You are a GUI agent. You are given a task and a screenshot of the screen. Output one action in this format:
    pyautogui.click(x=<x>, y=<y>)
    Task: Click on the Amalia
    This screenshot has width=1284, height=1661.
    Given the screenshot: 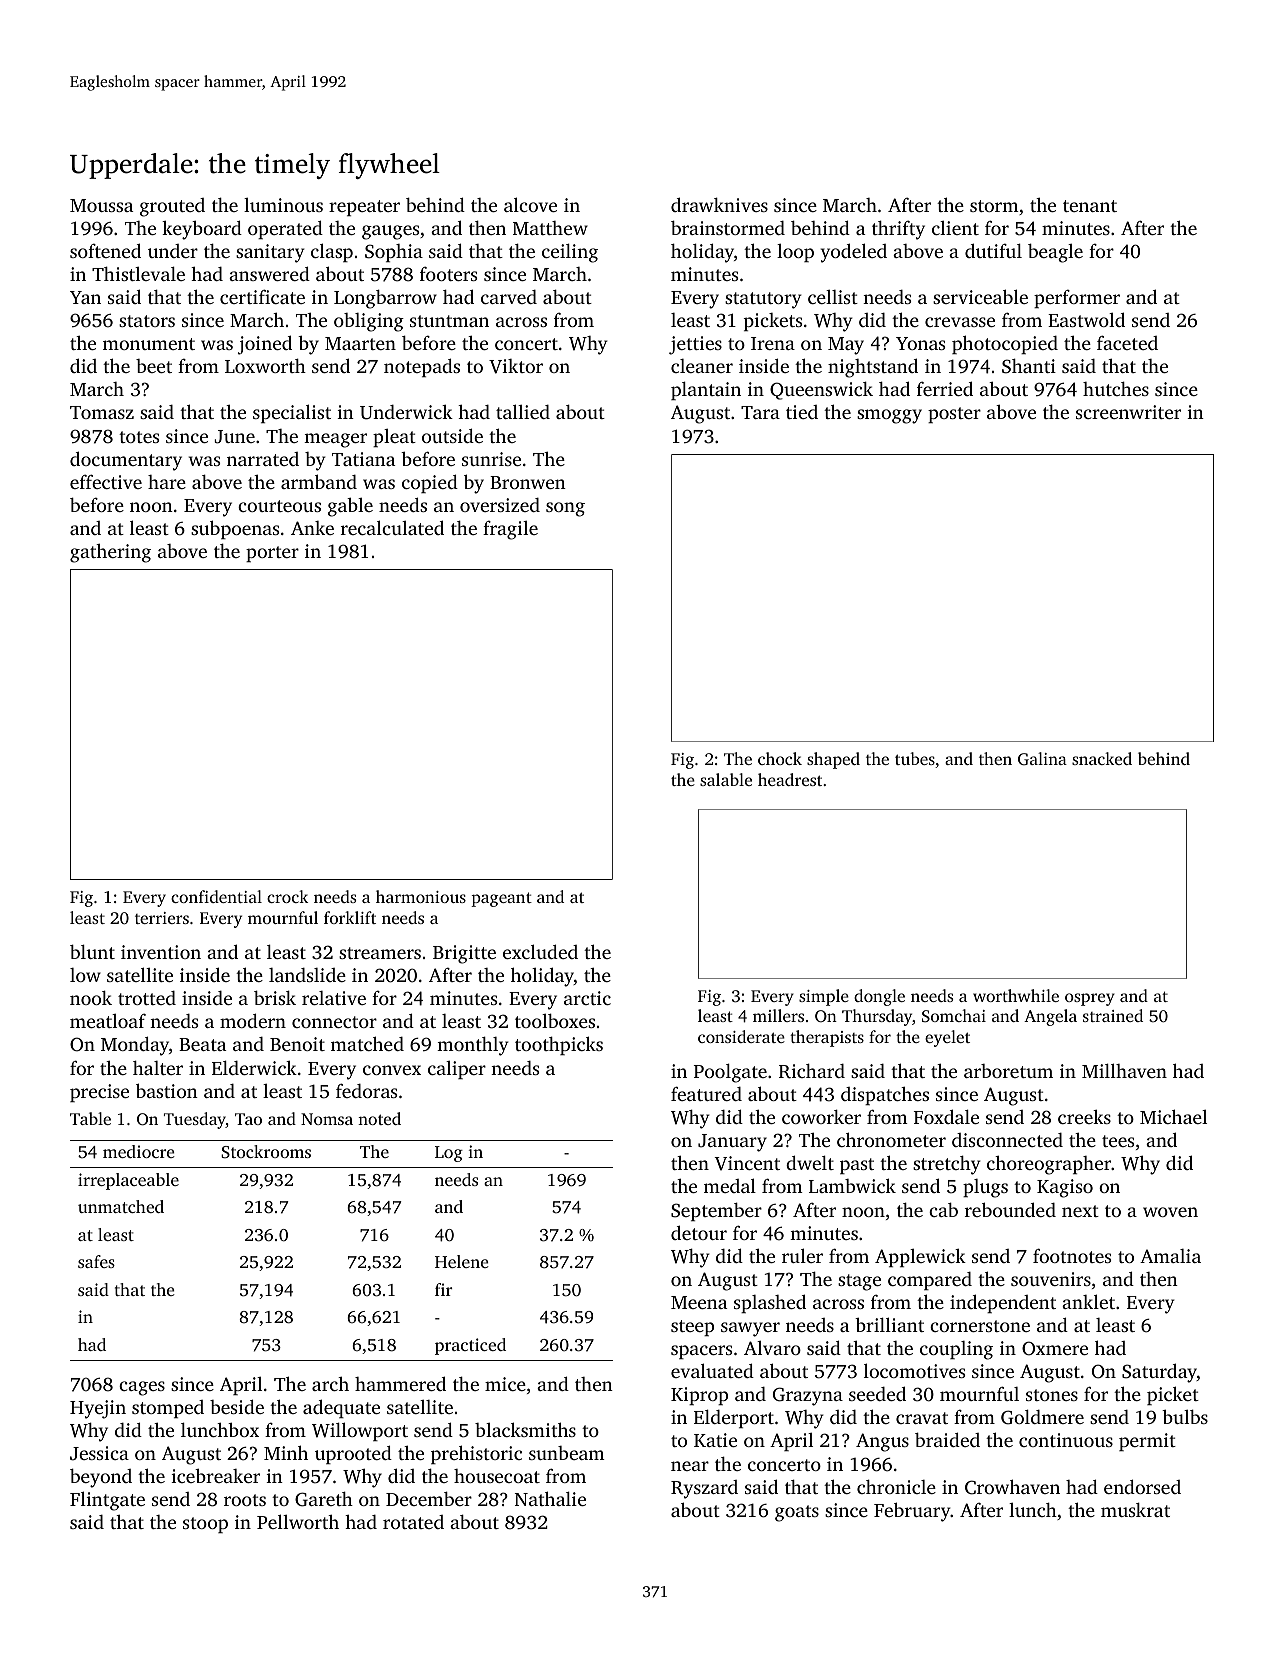 What is the action you would take?
    pyautogui.click(x=1170, y=1256)
